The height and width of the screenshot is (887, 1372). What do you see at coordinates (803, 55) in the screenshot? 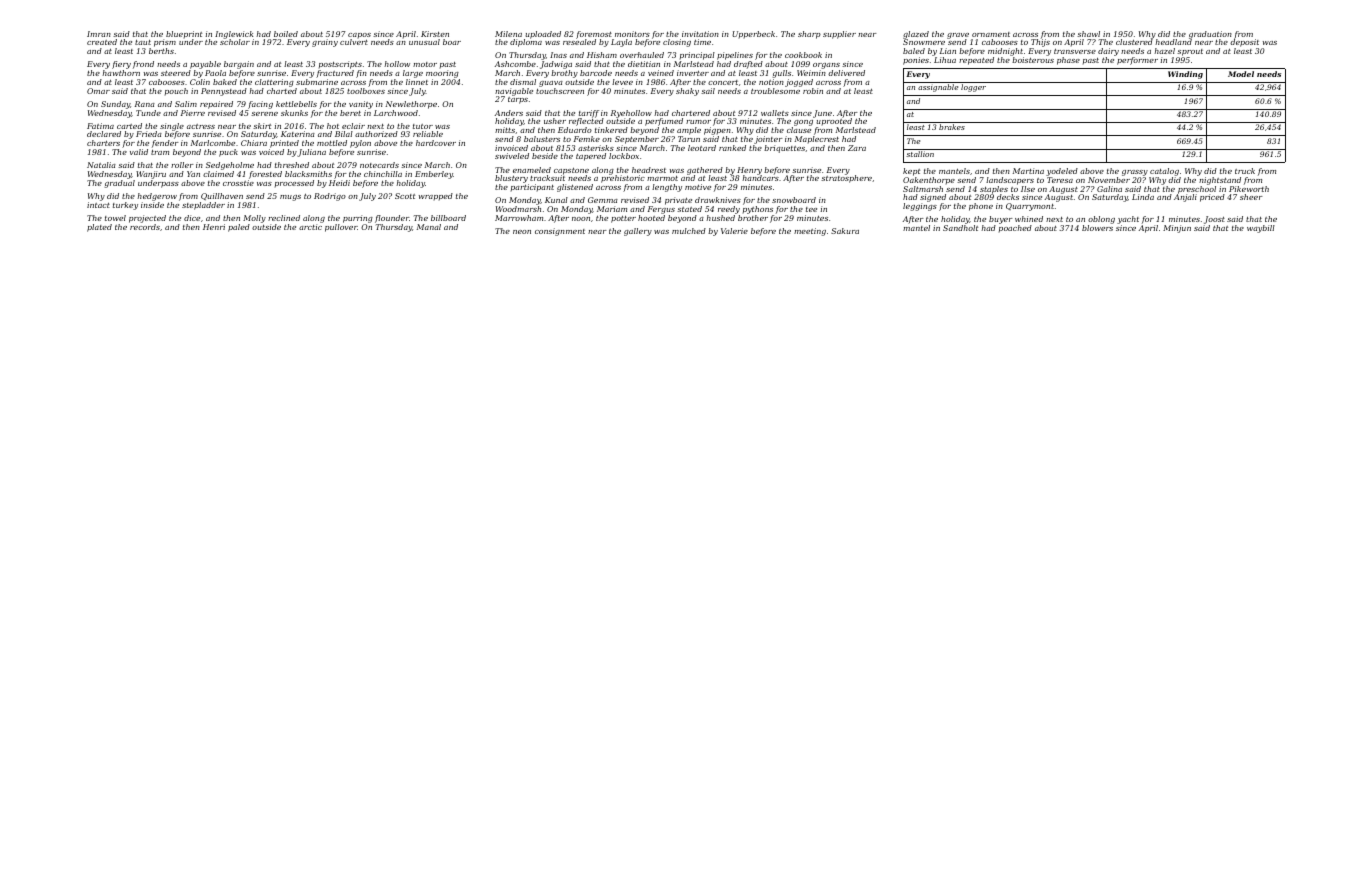
I see `cookbook` at bounding box center [803, 55].
